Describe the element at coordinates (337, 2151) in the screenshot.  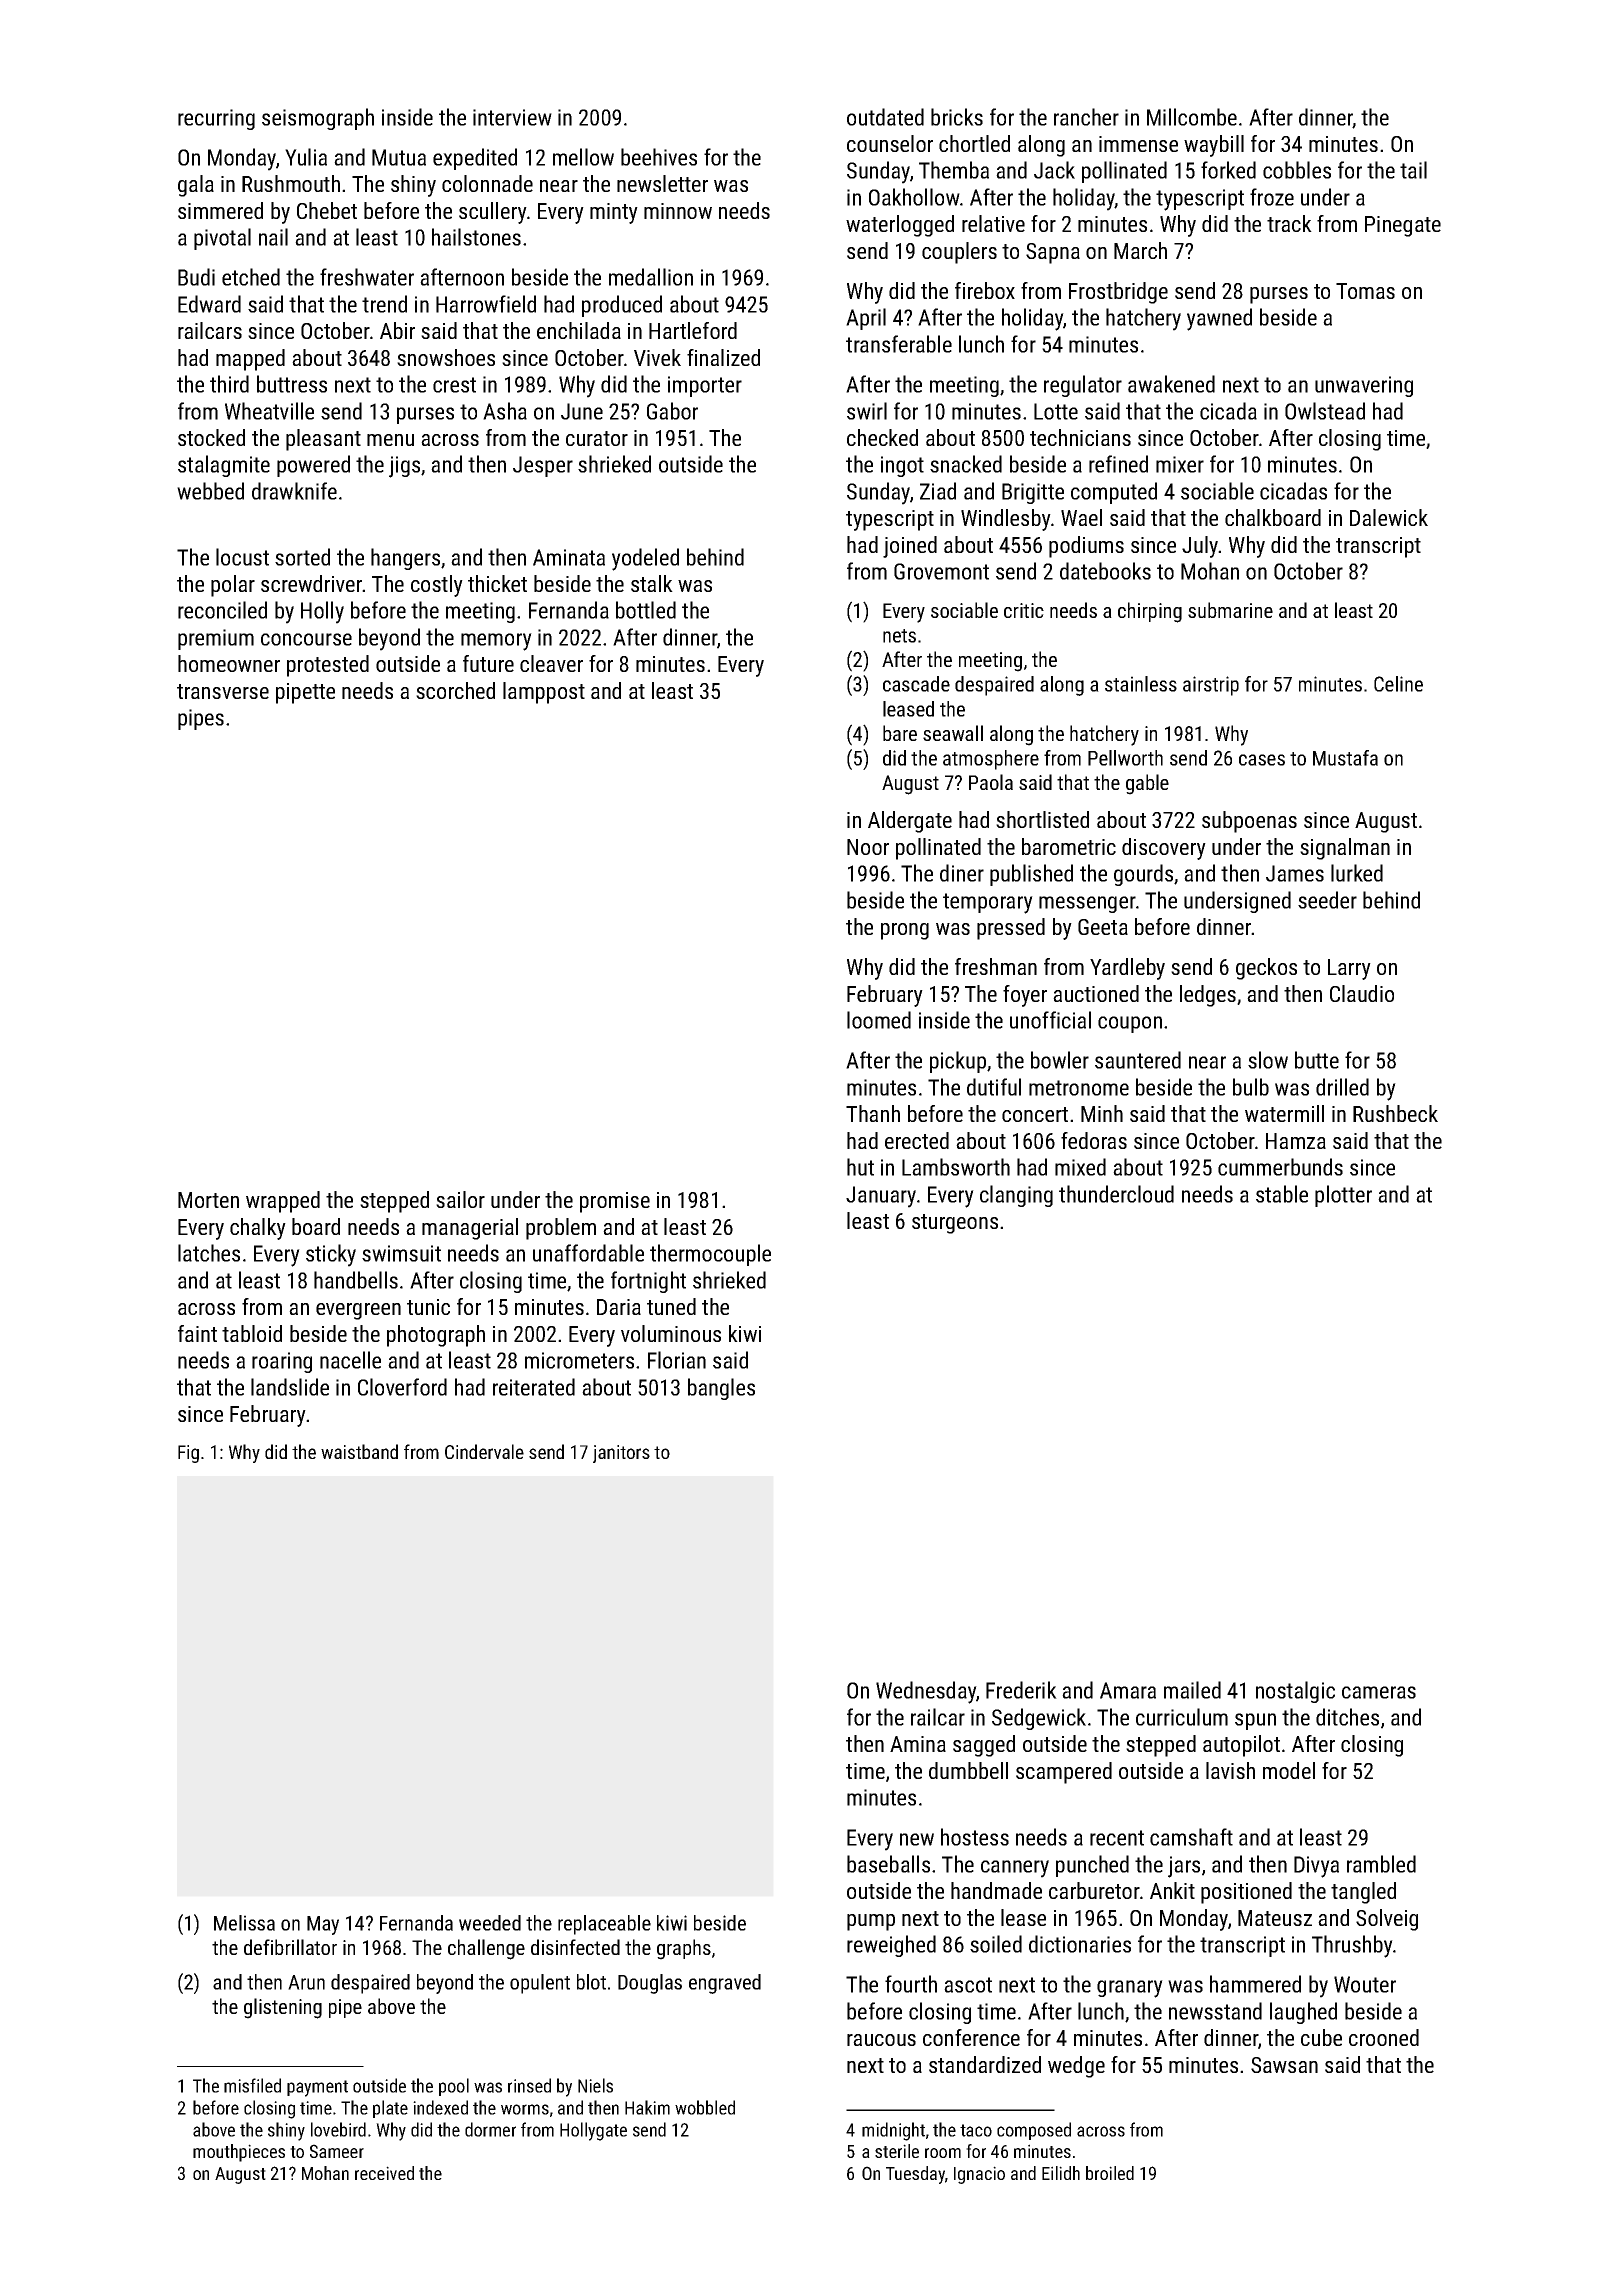
I see `Sameer` at that location.
